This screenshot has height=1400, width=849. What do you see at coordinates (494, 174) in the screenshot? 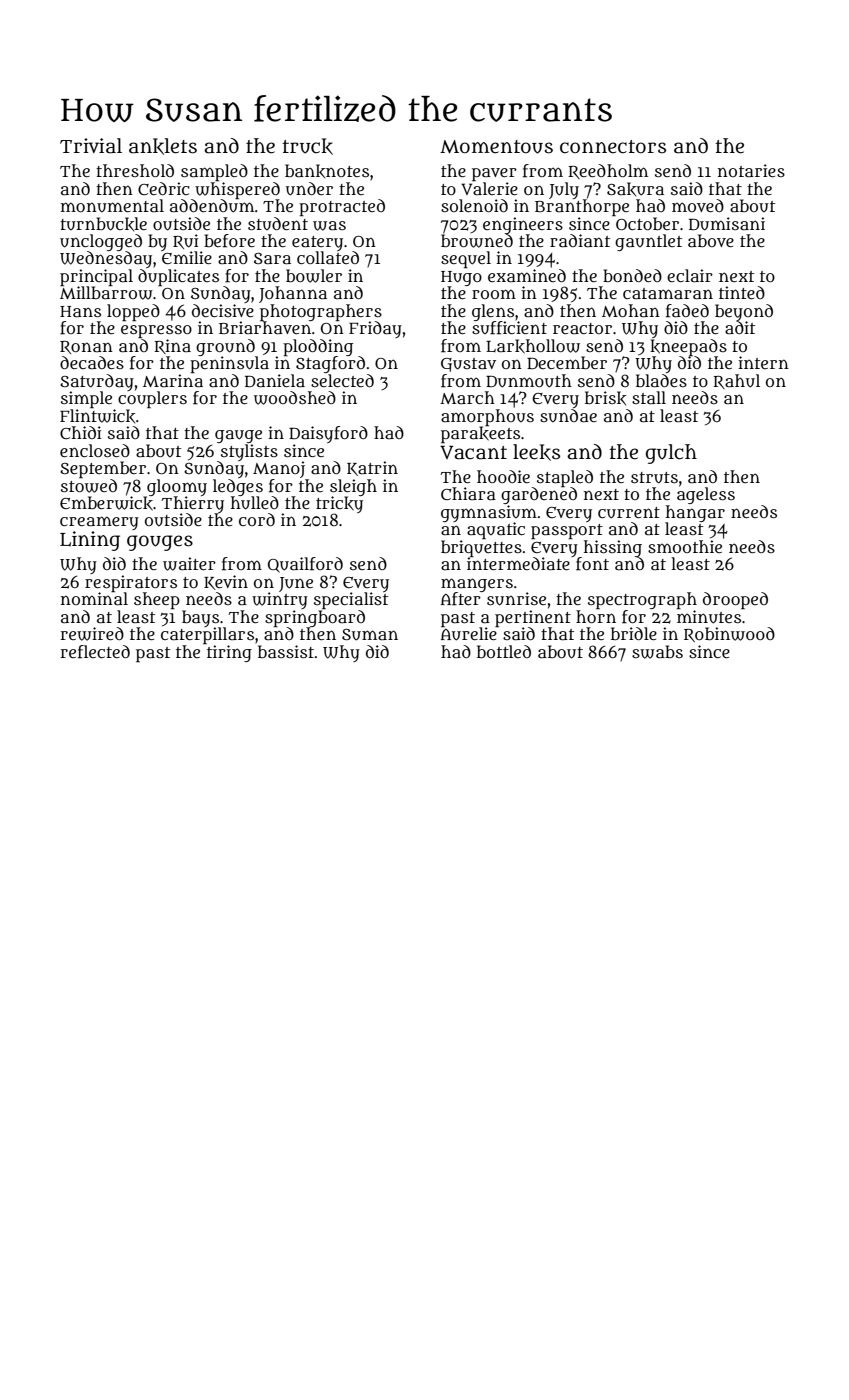
I see `paver` at bounding box center [494, 174].
